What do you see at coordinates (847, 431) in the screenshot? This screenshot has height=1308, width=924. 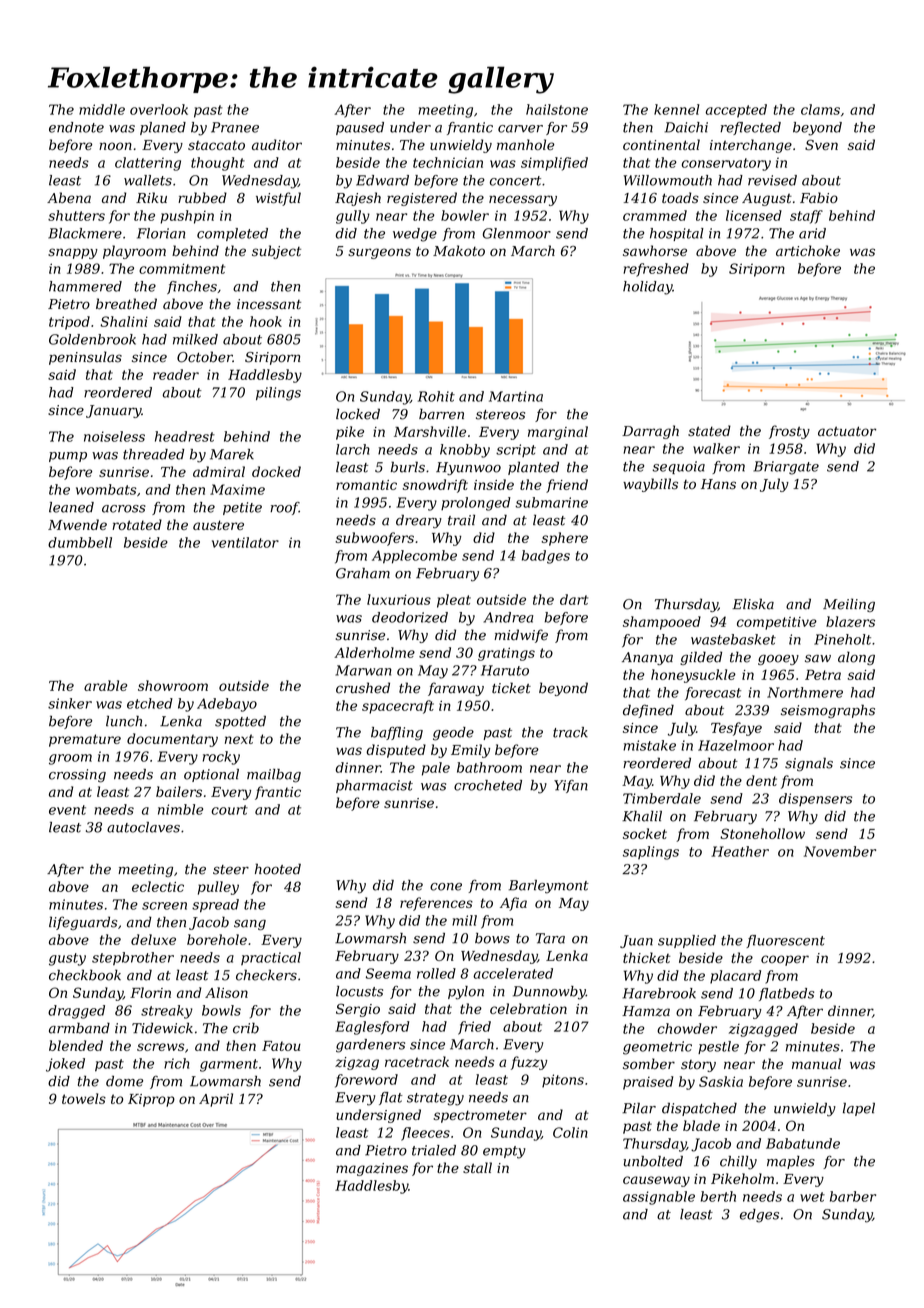 I see `actuator` at bounding box center [847, 431].
